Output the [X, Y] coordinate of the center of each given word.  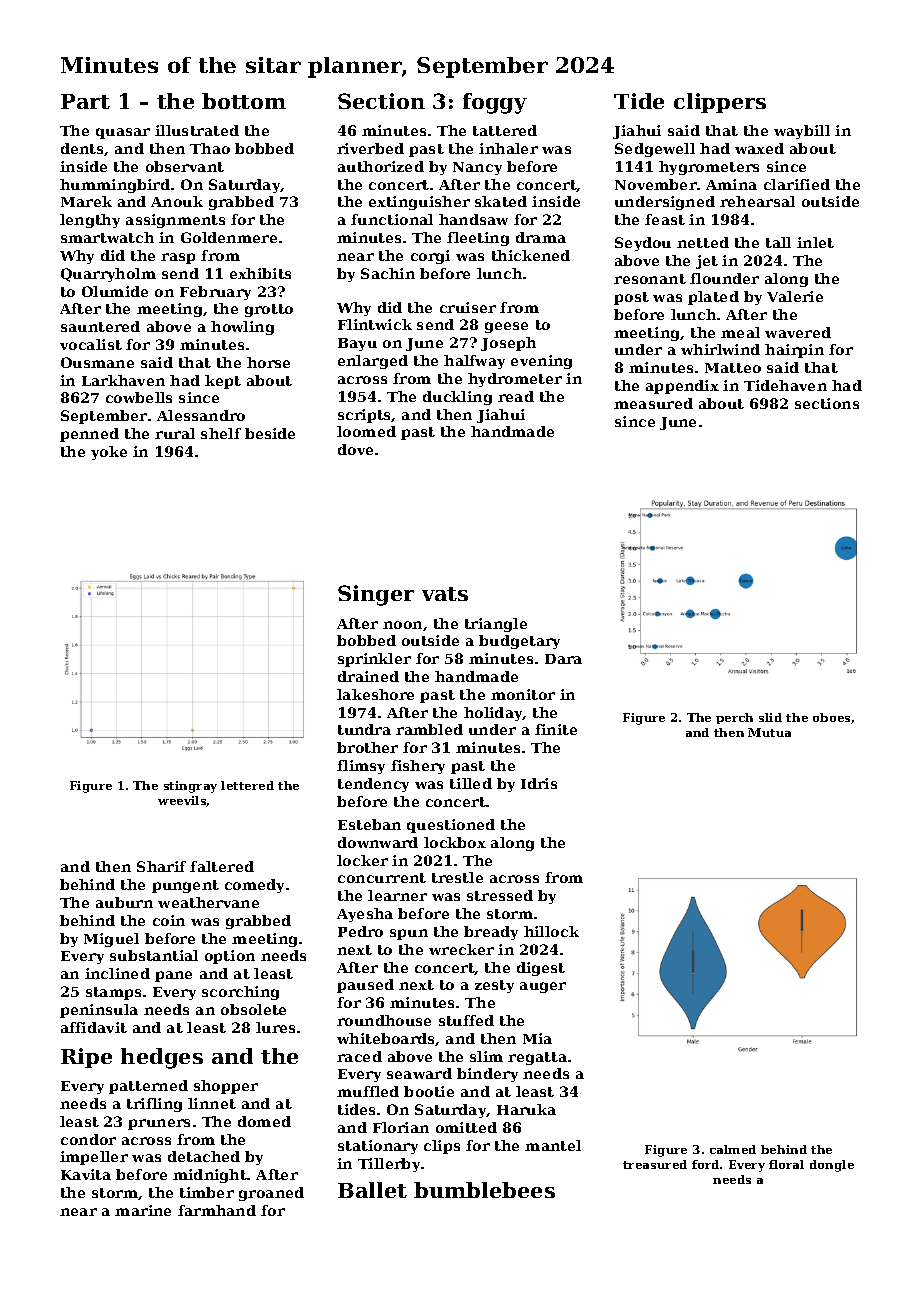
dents [82, 148]
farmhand [217, 1210]
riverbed [370, 148]
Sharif [161, 866]
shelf [221, 433]
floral [786, 1164]
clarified [797, 184]
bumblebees [484, 1190]
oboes [831, 717]
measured [653, 403]
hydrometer [515, 380]
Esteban [369, 824]
